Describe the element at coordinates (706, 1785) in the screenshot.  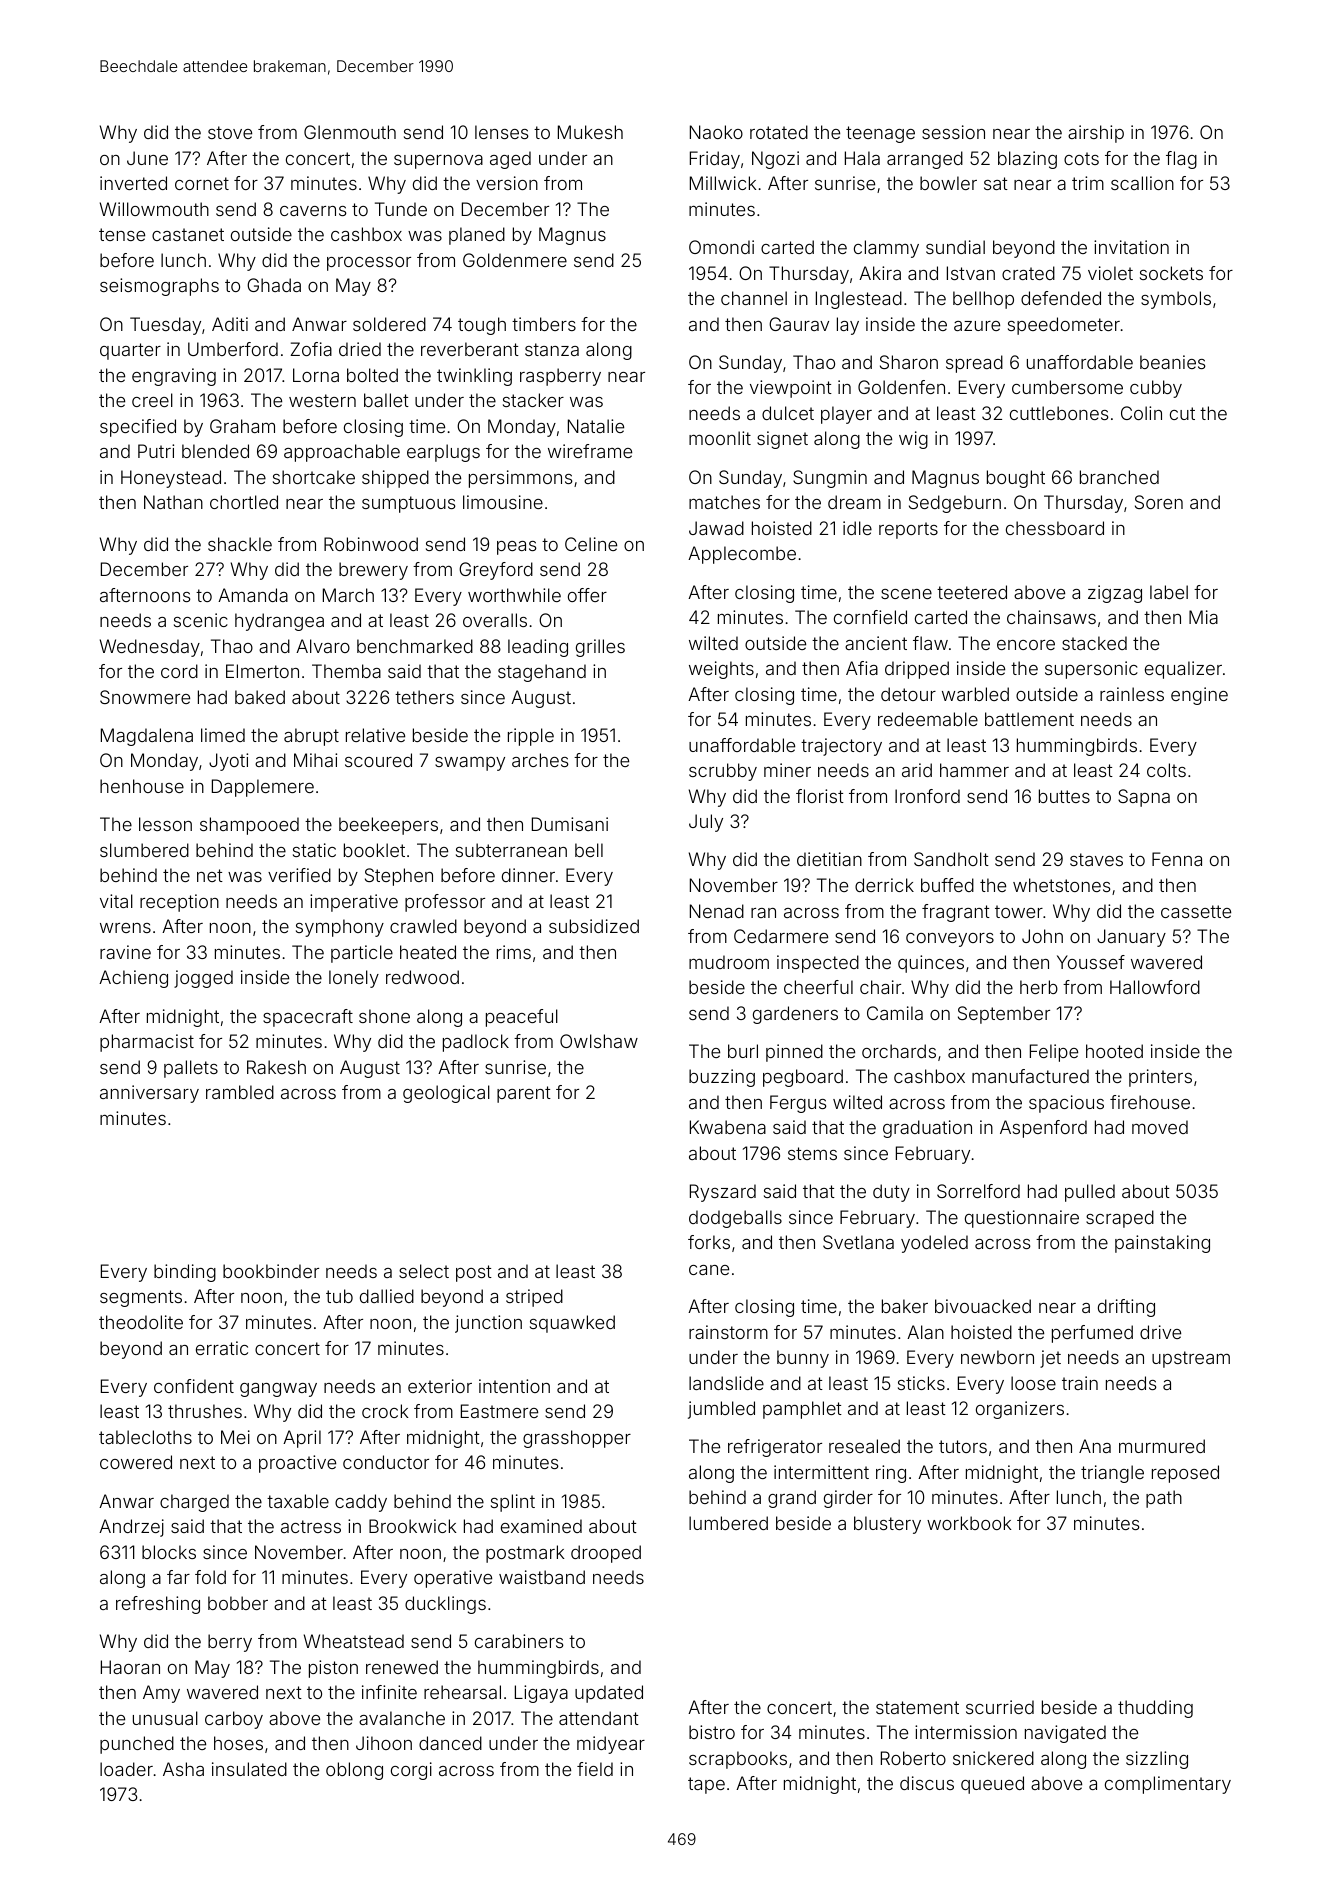
I see `tape` at that location.
